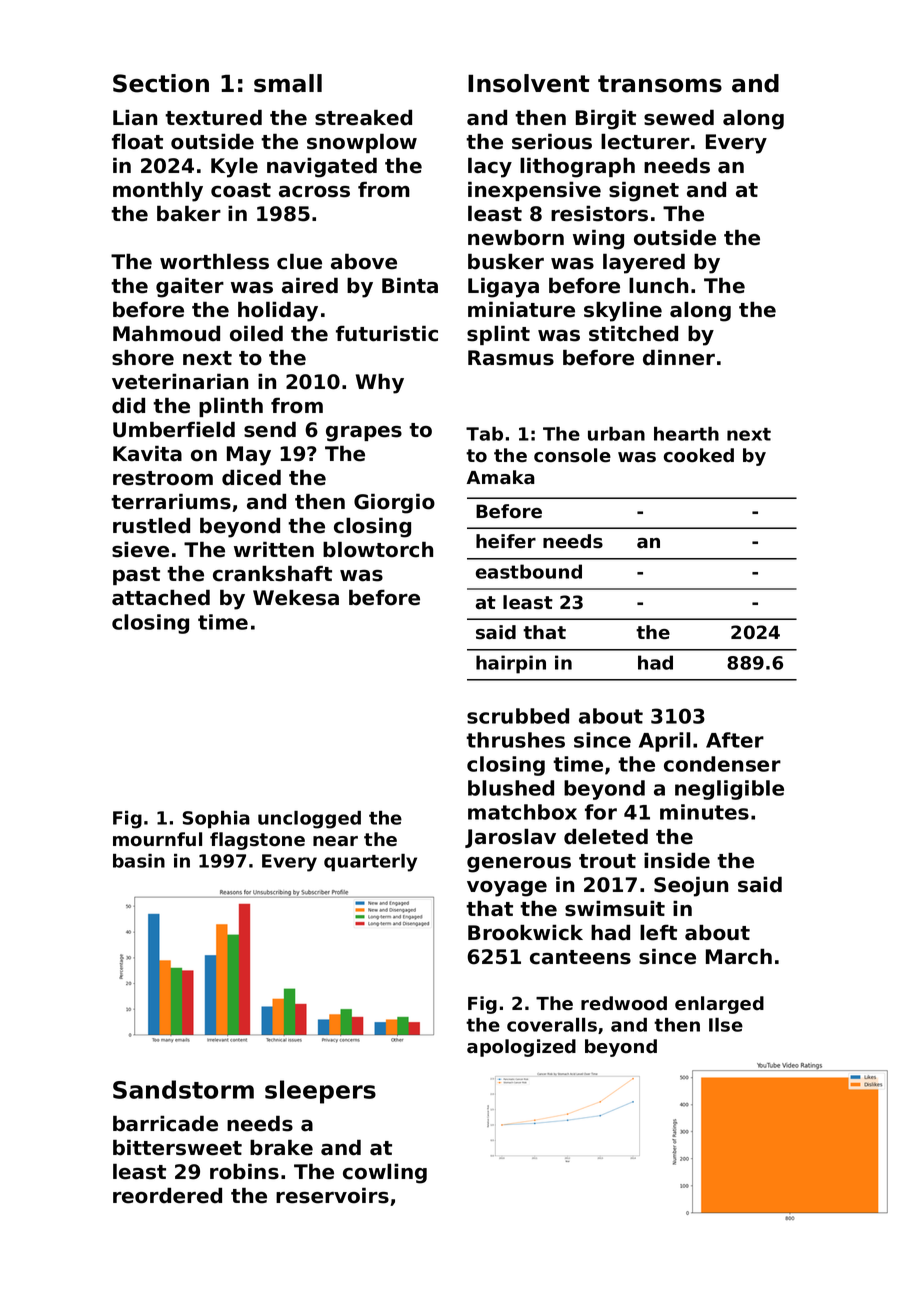  What do you see at coordinates (363, 117) in the screenshot?
I see `streaked` at bounding box center [363, 117].
